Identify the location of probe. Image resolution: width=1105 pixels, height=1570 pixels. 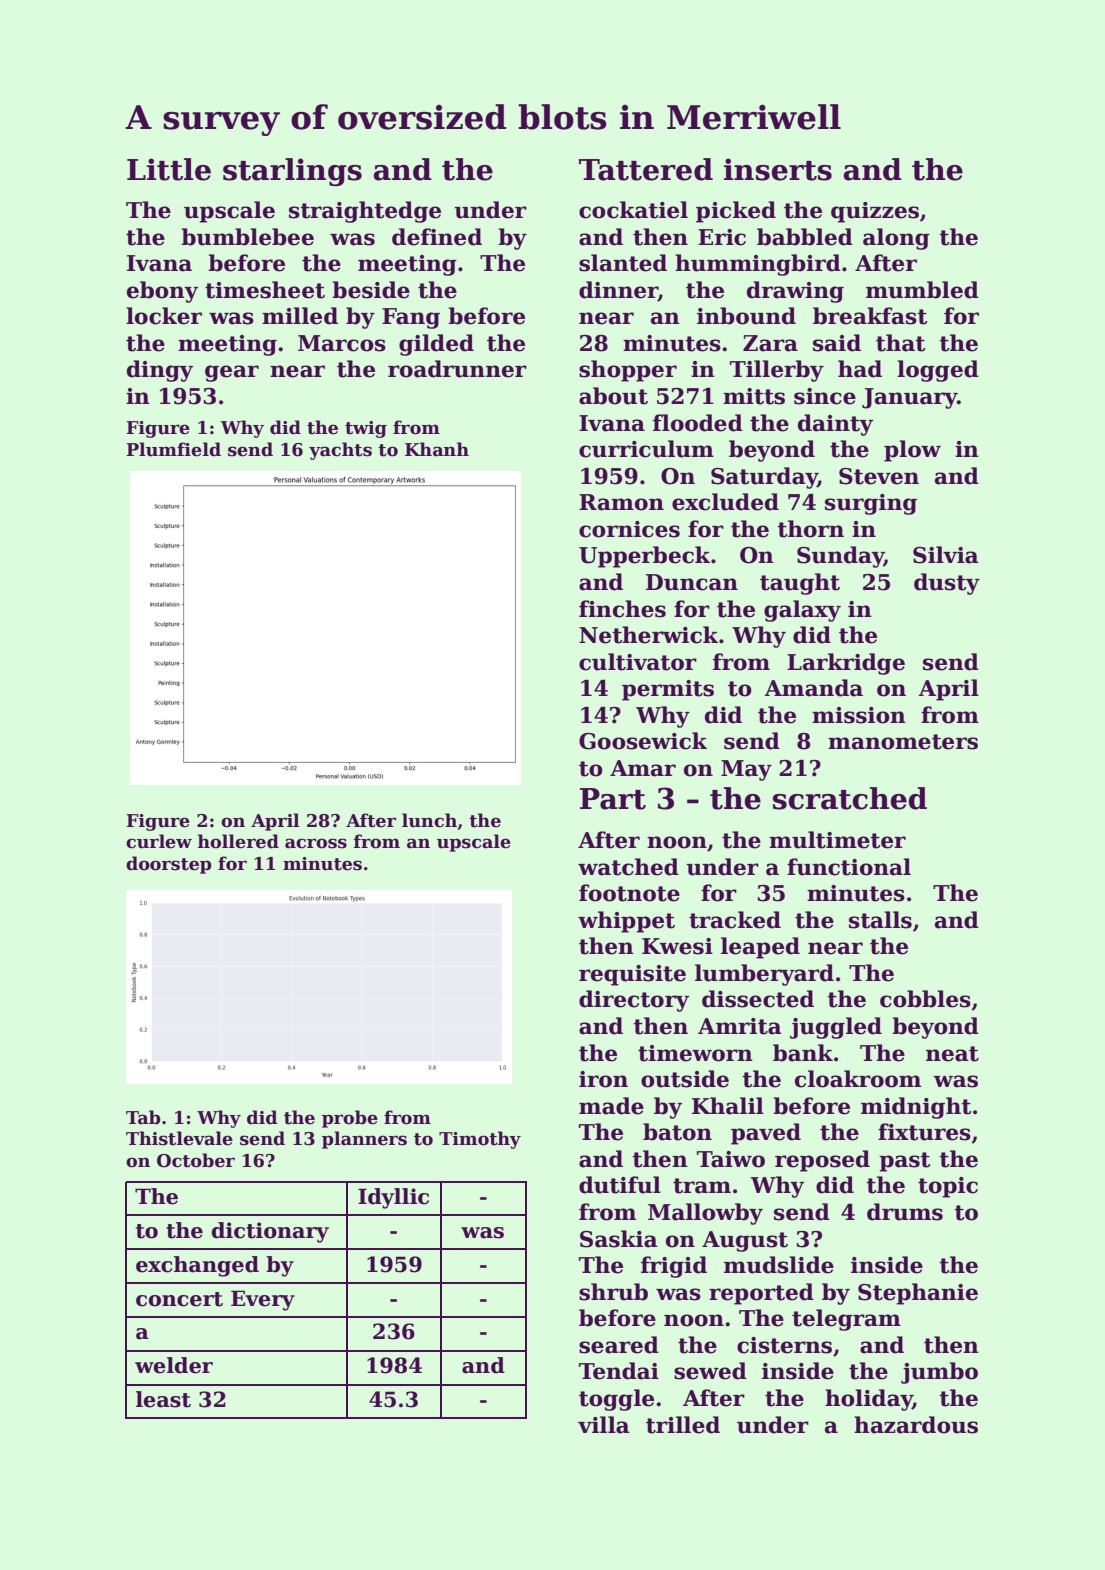
(350, 1119).
